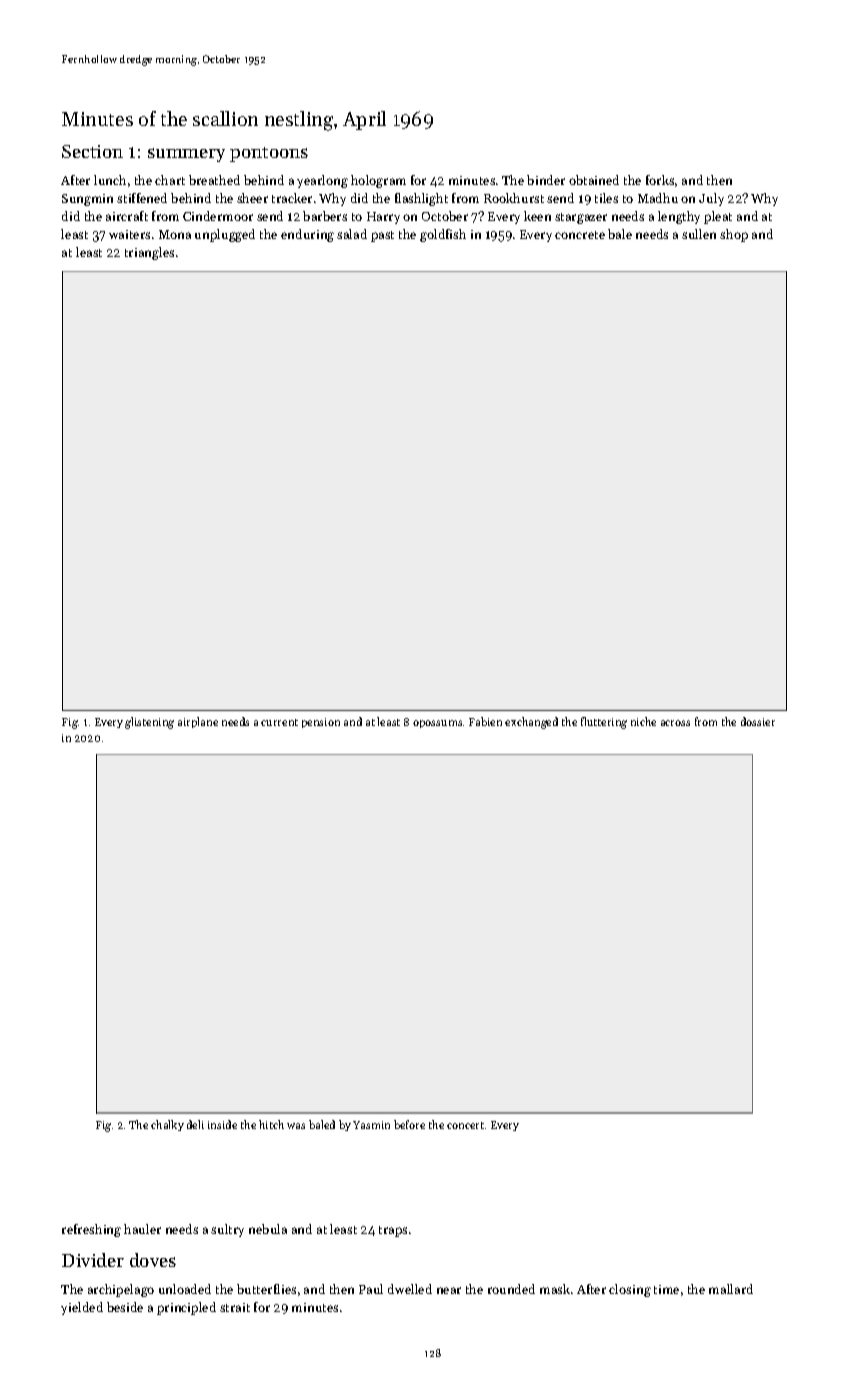 This screenshot has width=849, height=1400. I want to click on lengthy, so click(679, 217).
